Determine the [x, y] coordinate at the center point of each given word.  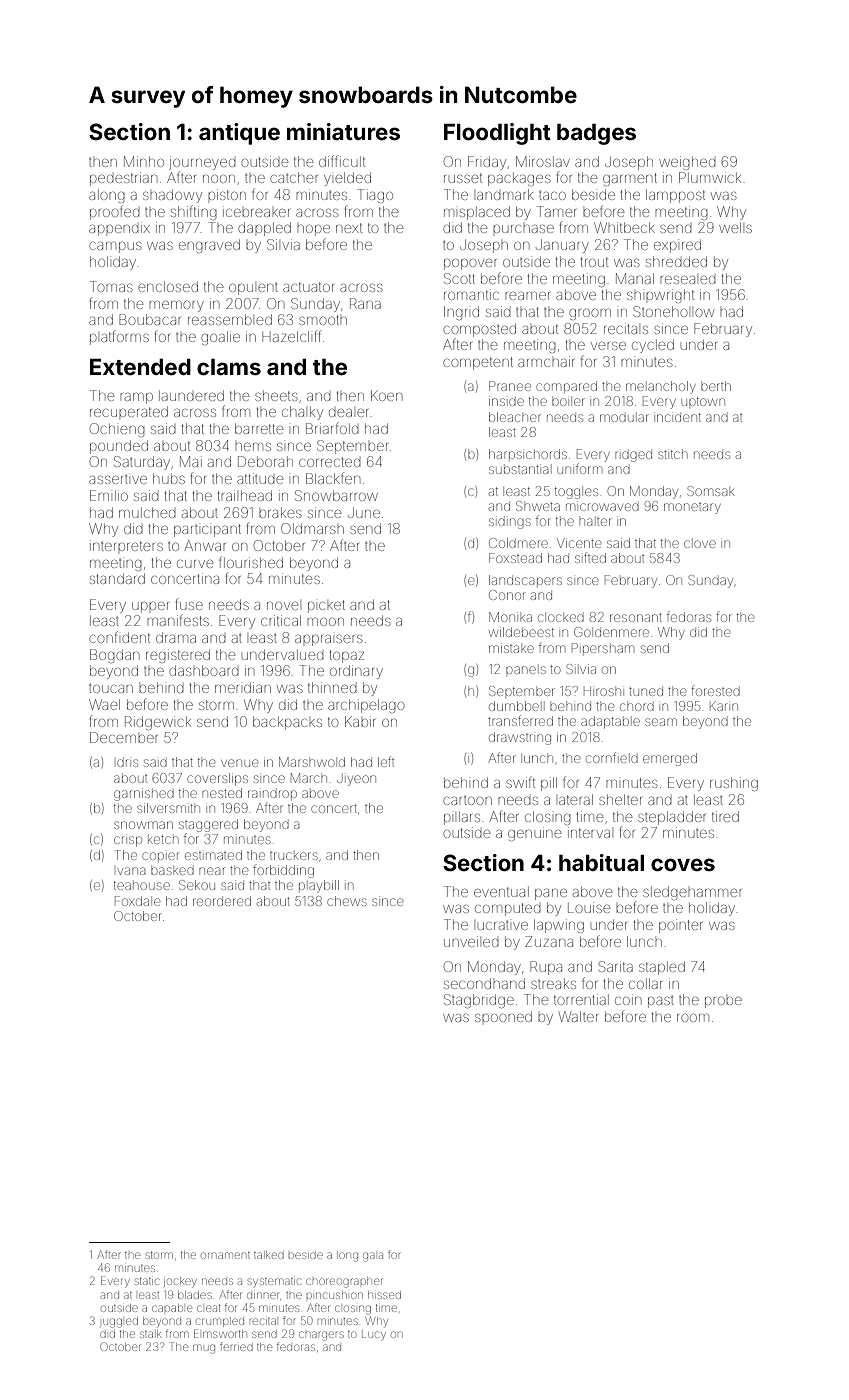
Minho [144, 161]
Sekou [197, 885]
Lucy [374, 1336]
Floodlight [497, 134]
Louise [589, 907]
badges [596, 134]
